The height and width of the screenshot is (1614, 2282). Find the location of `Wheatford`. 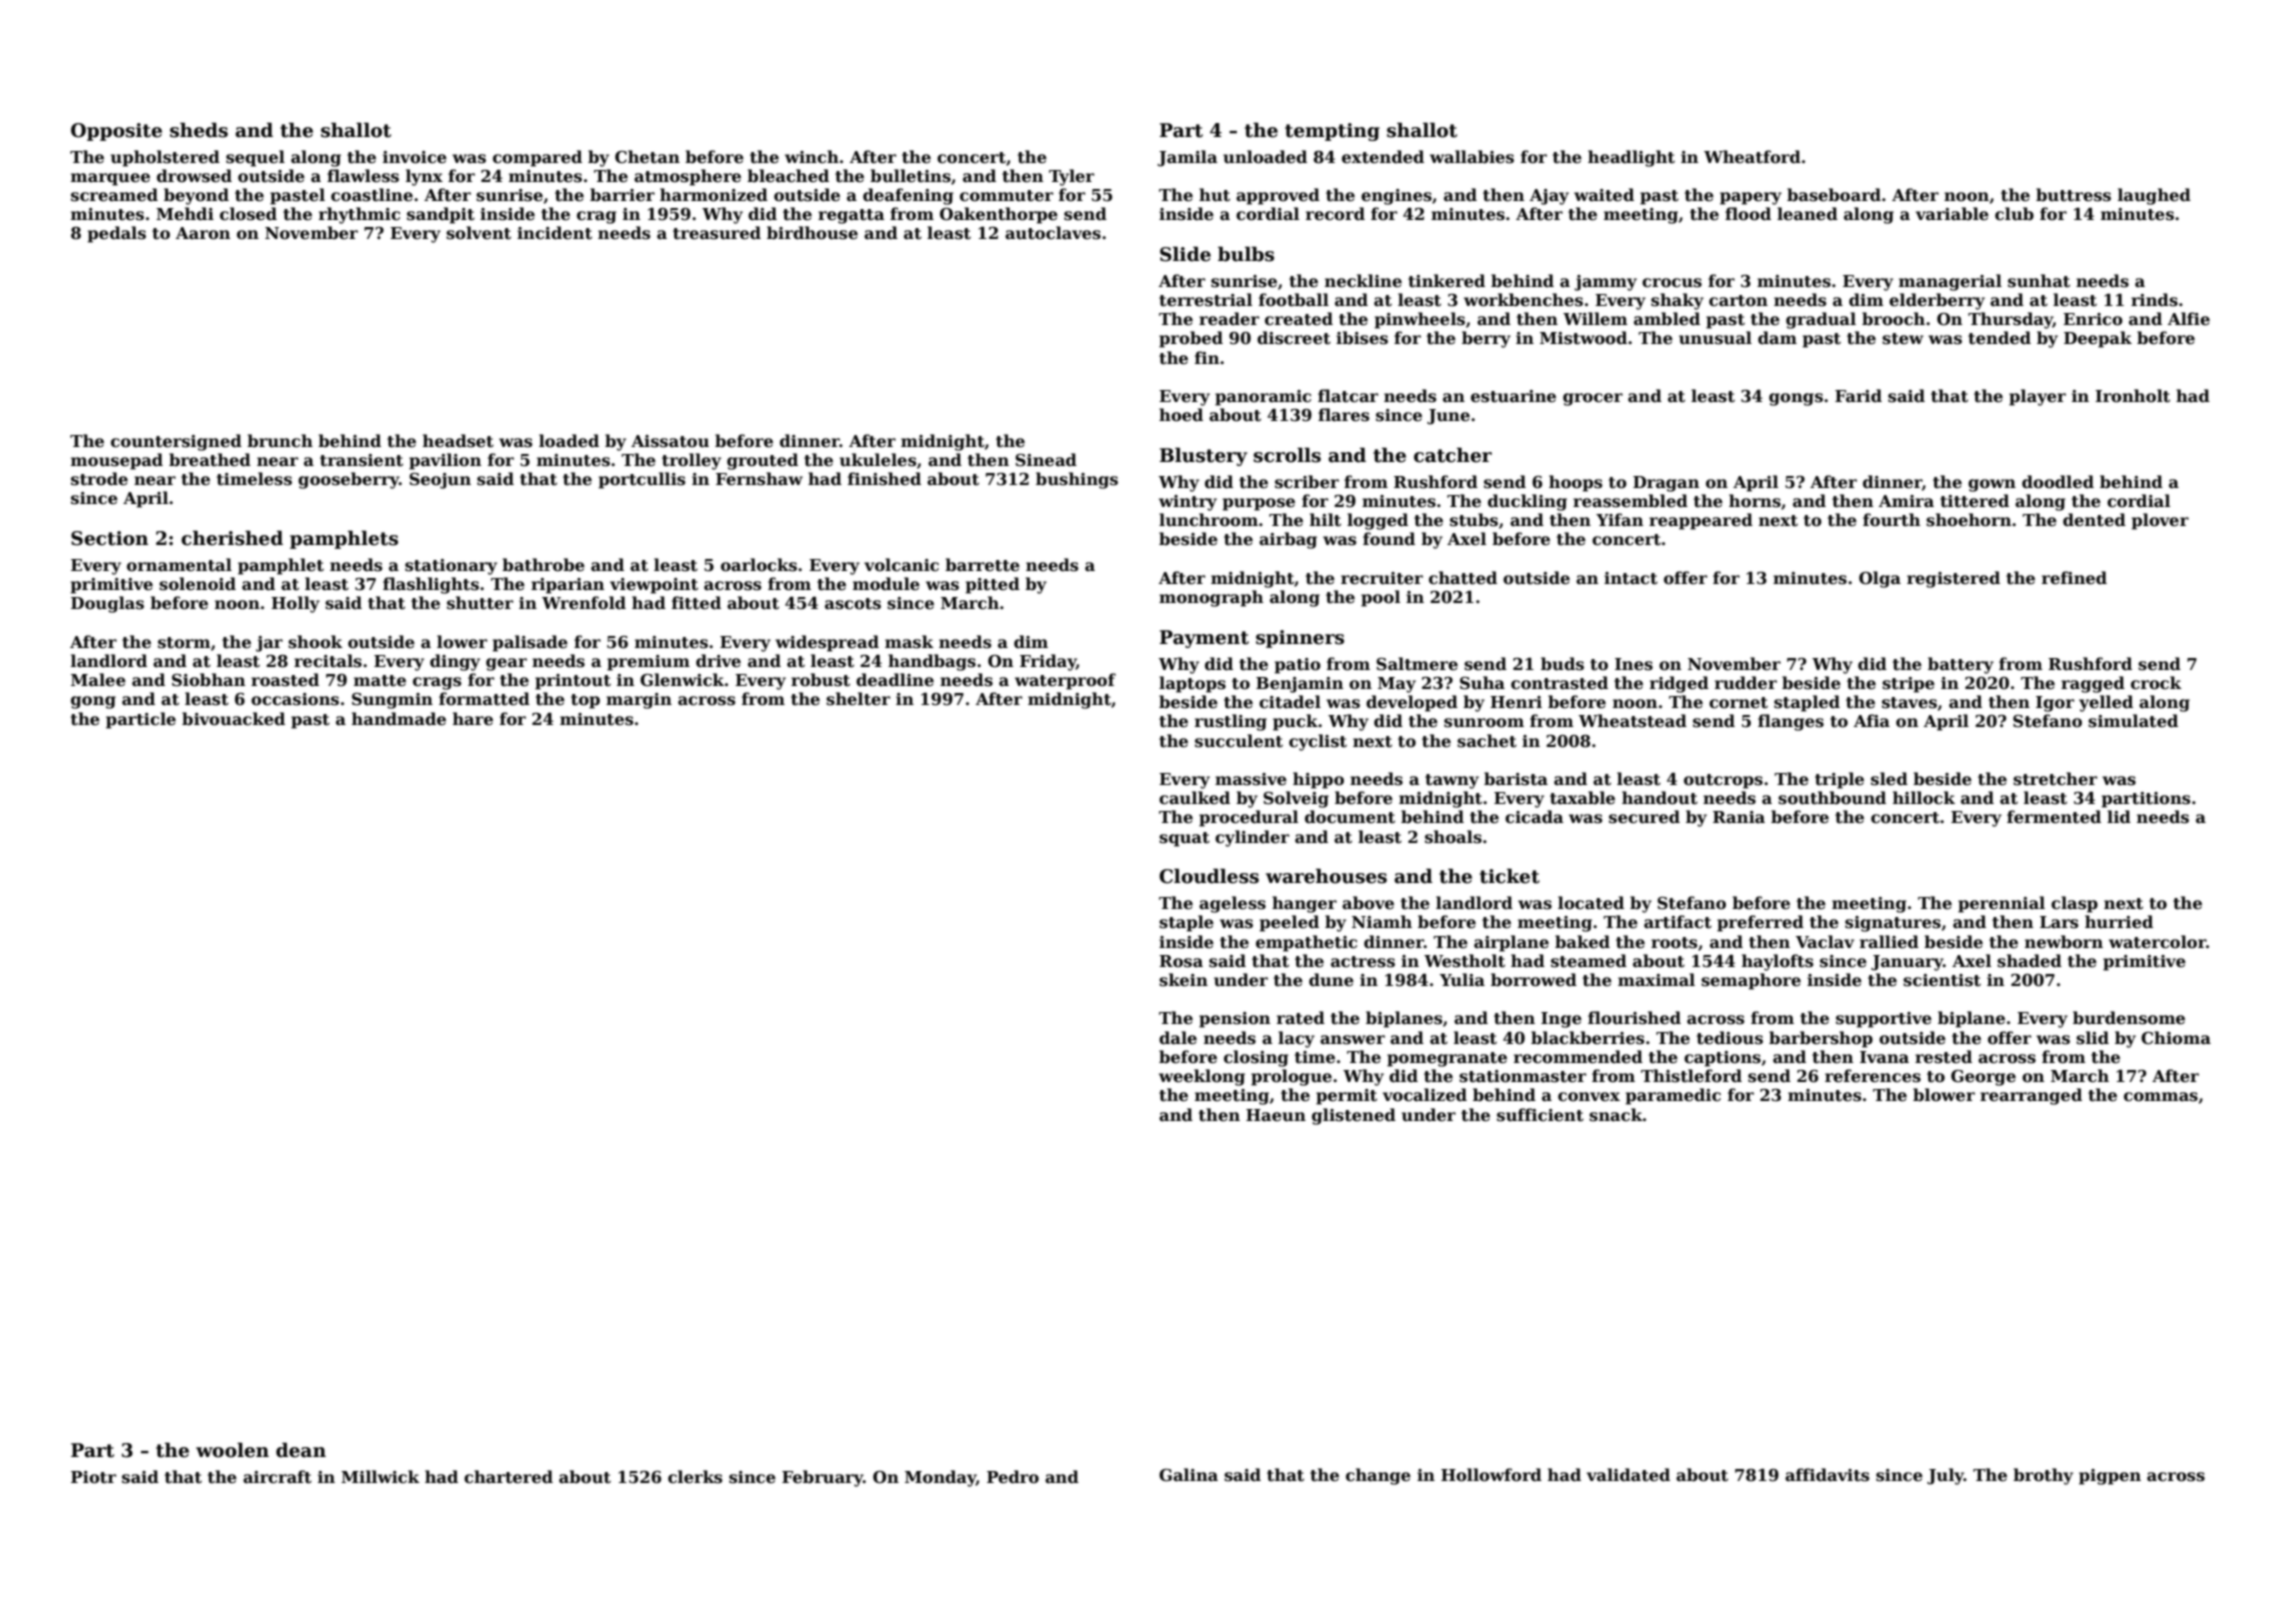

Wheatford is located at coordinates (1752, 157).
